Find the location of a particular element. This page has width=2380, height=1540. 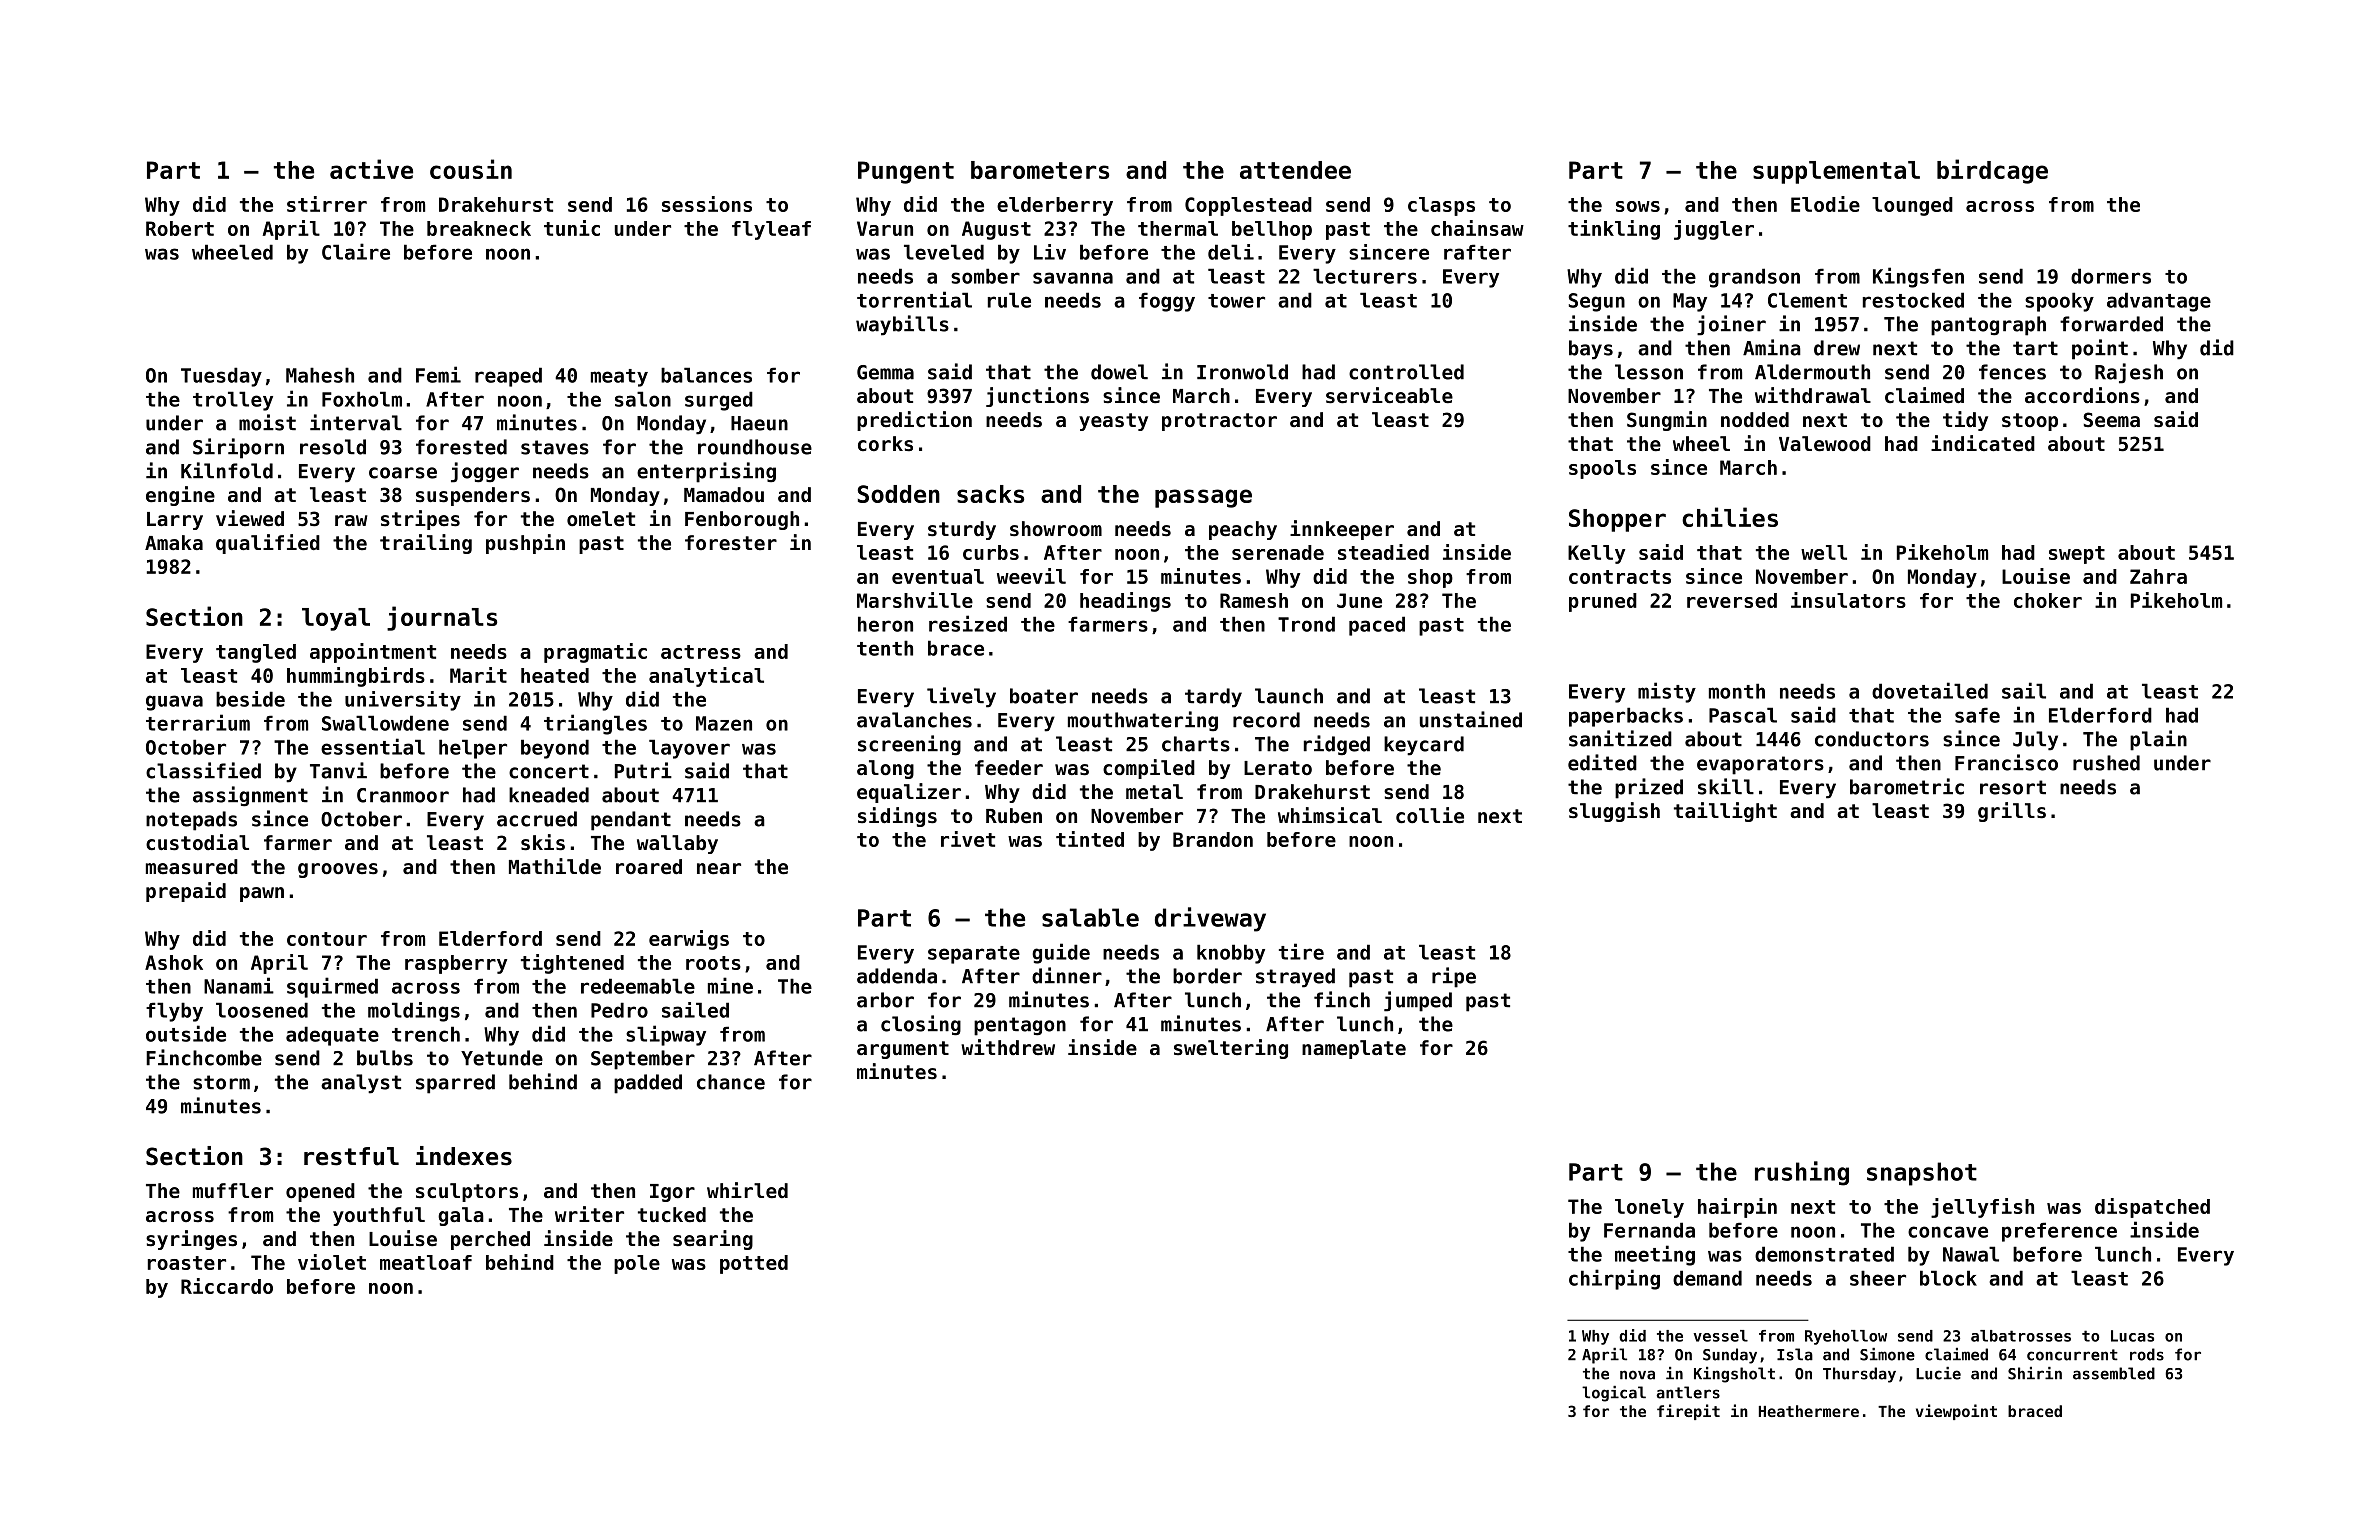

pendant is located at coordinates (631, 821).
